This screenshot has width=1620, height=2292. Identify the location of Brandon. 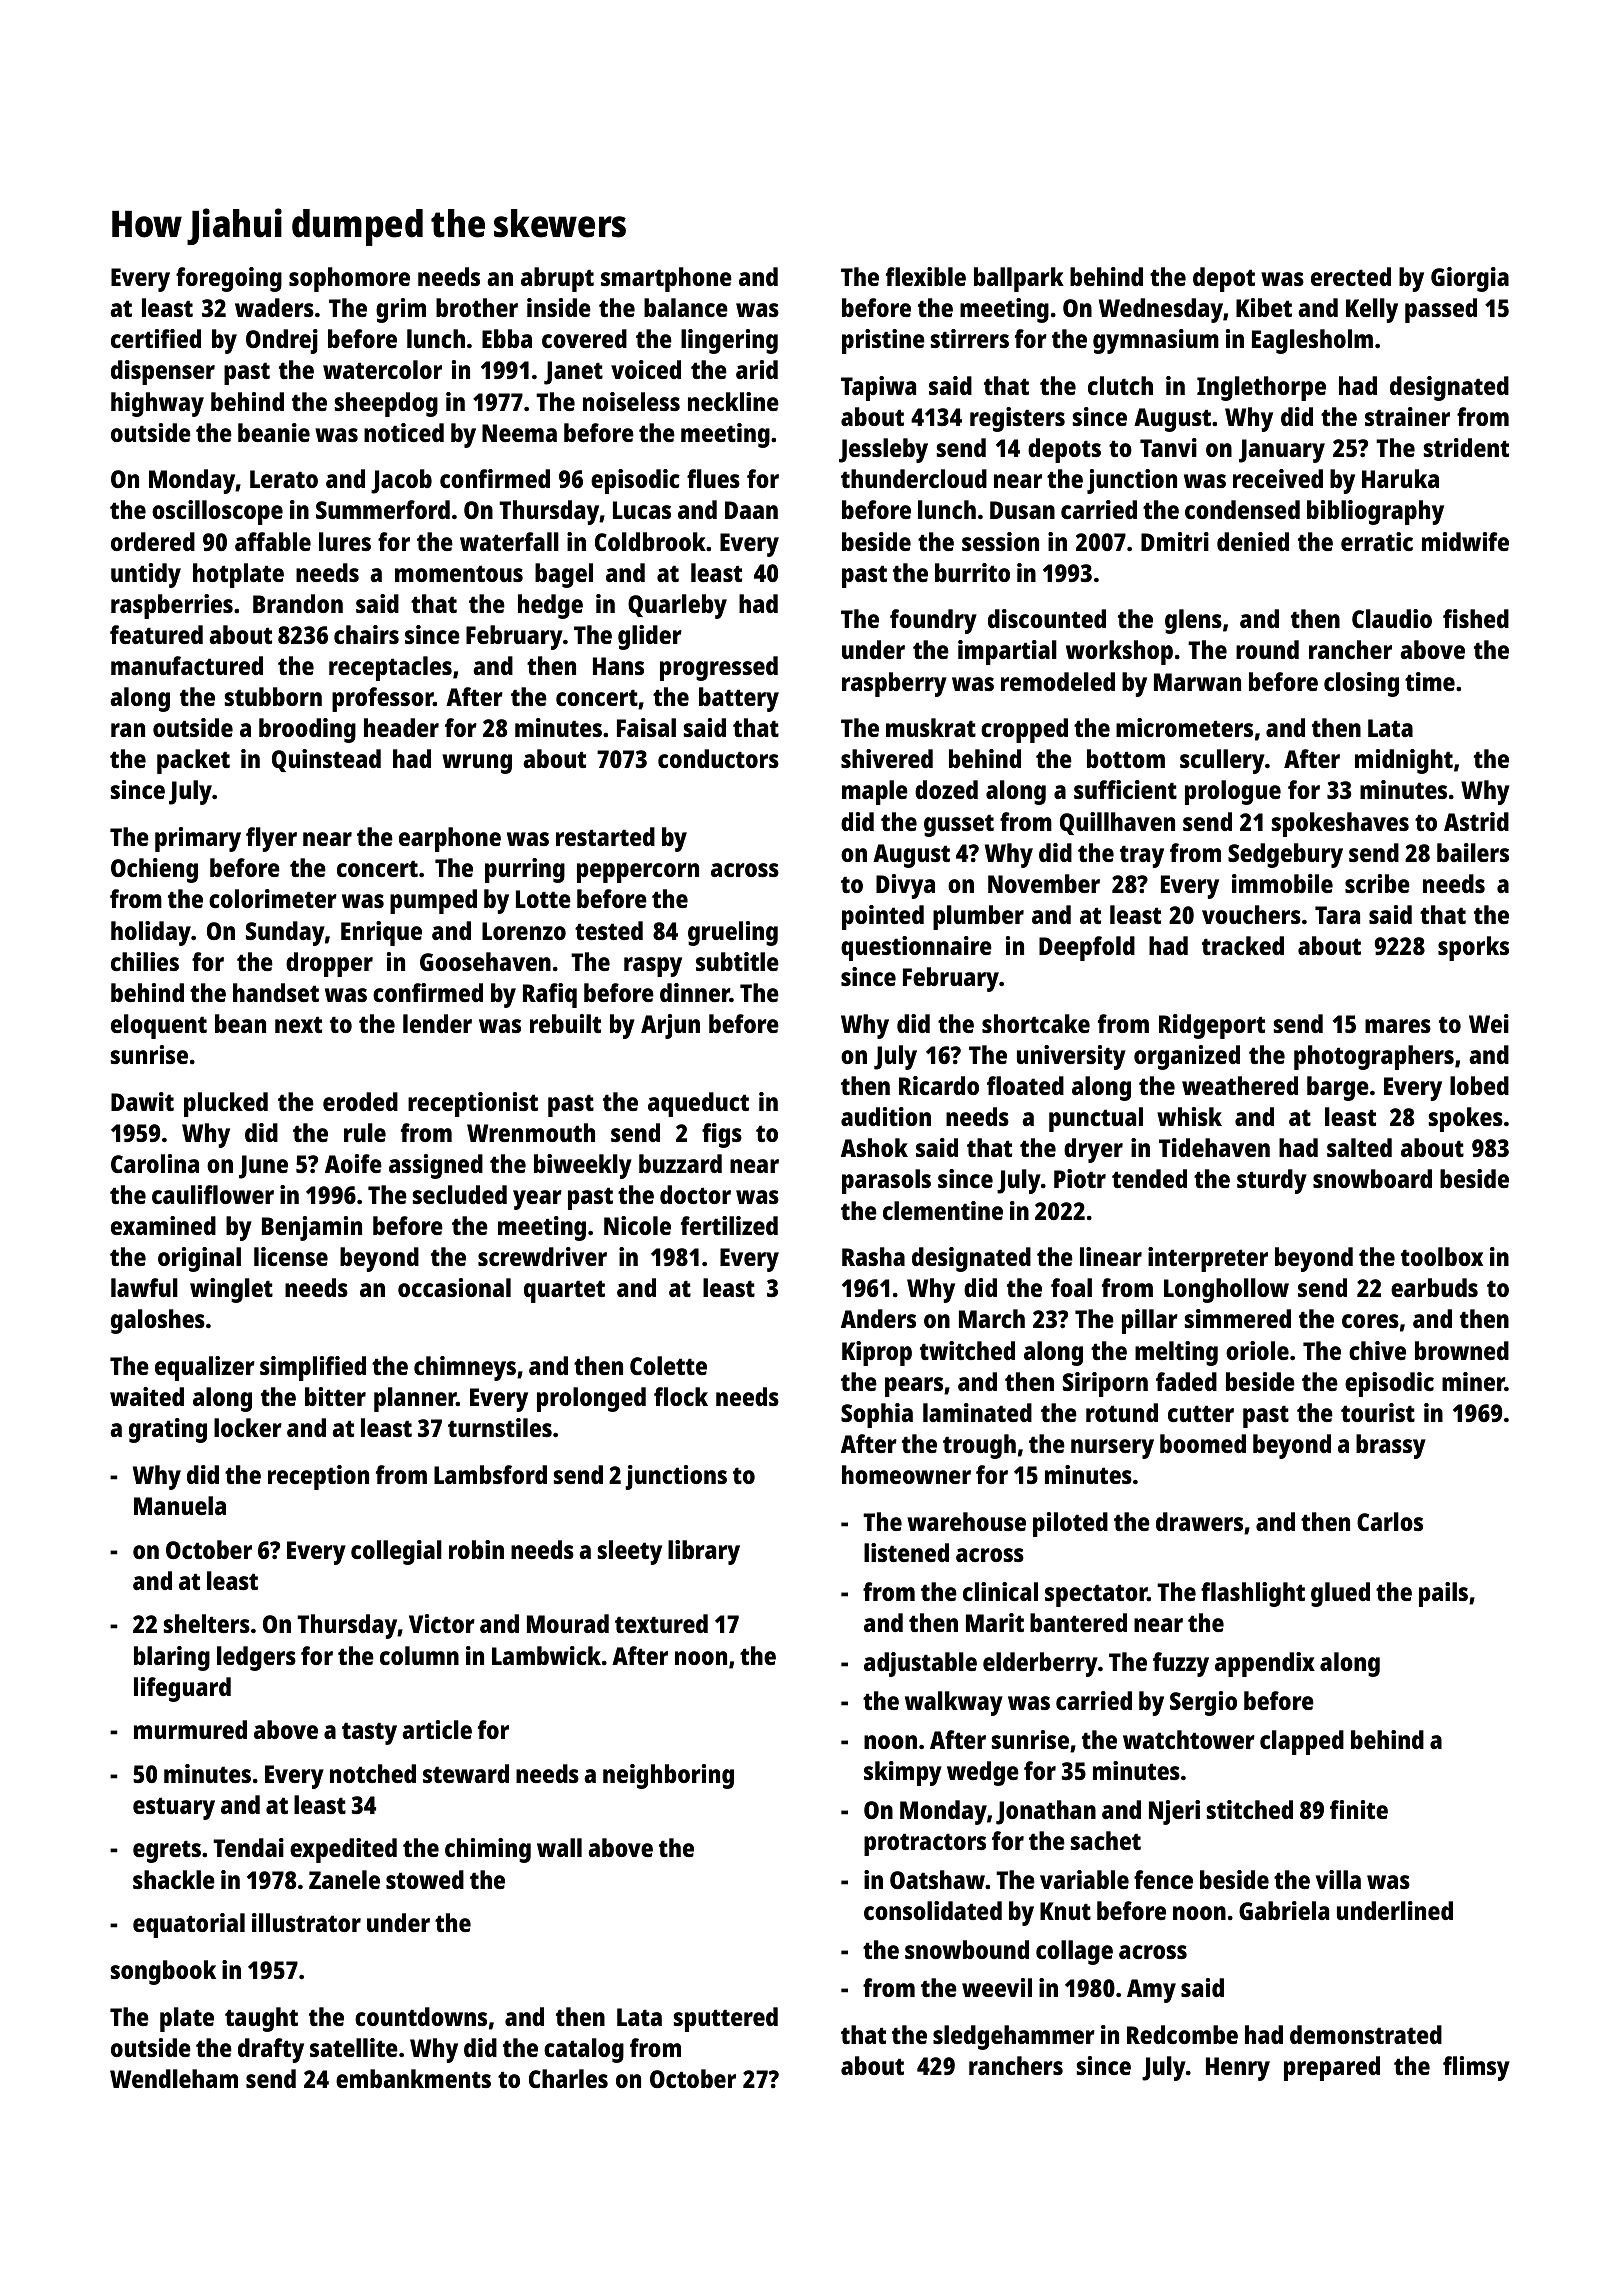
(298, 603).
